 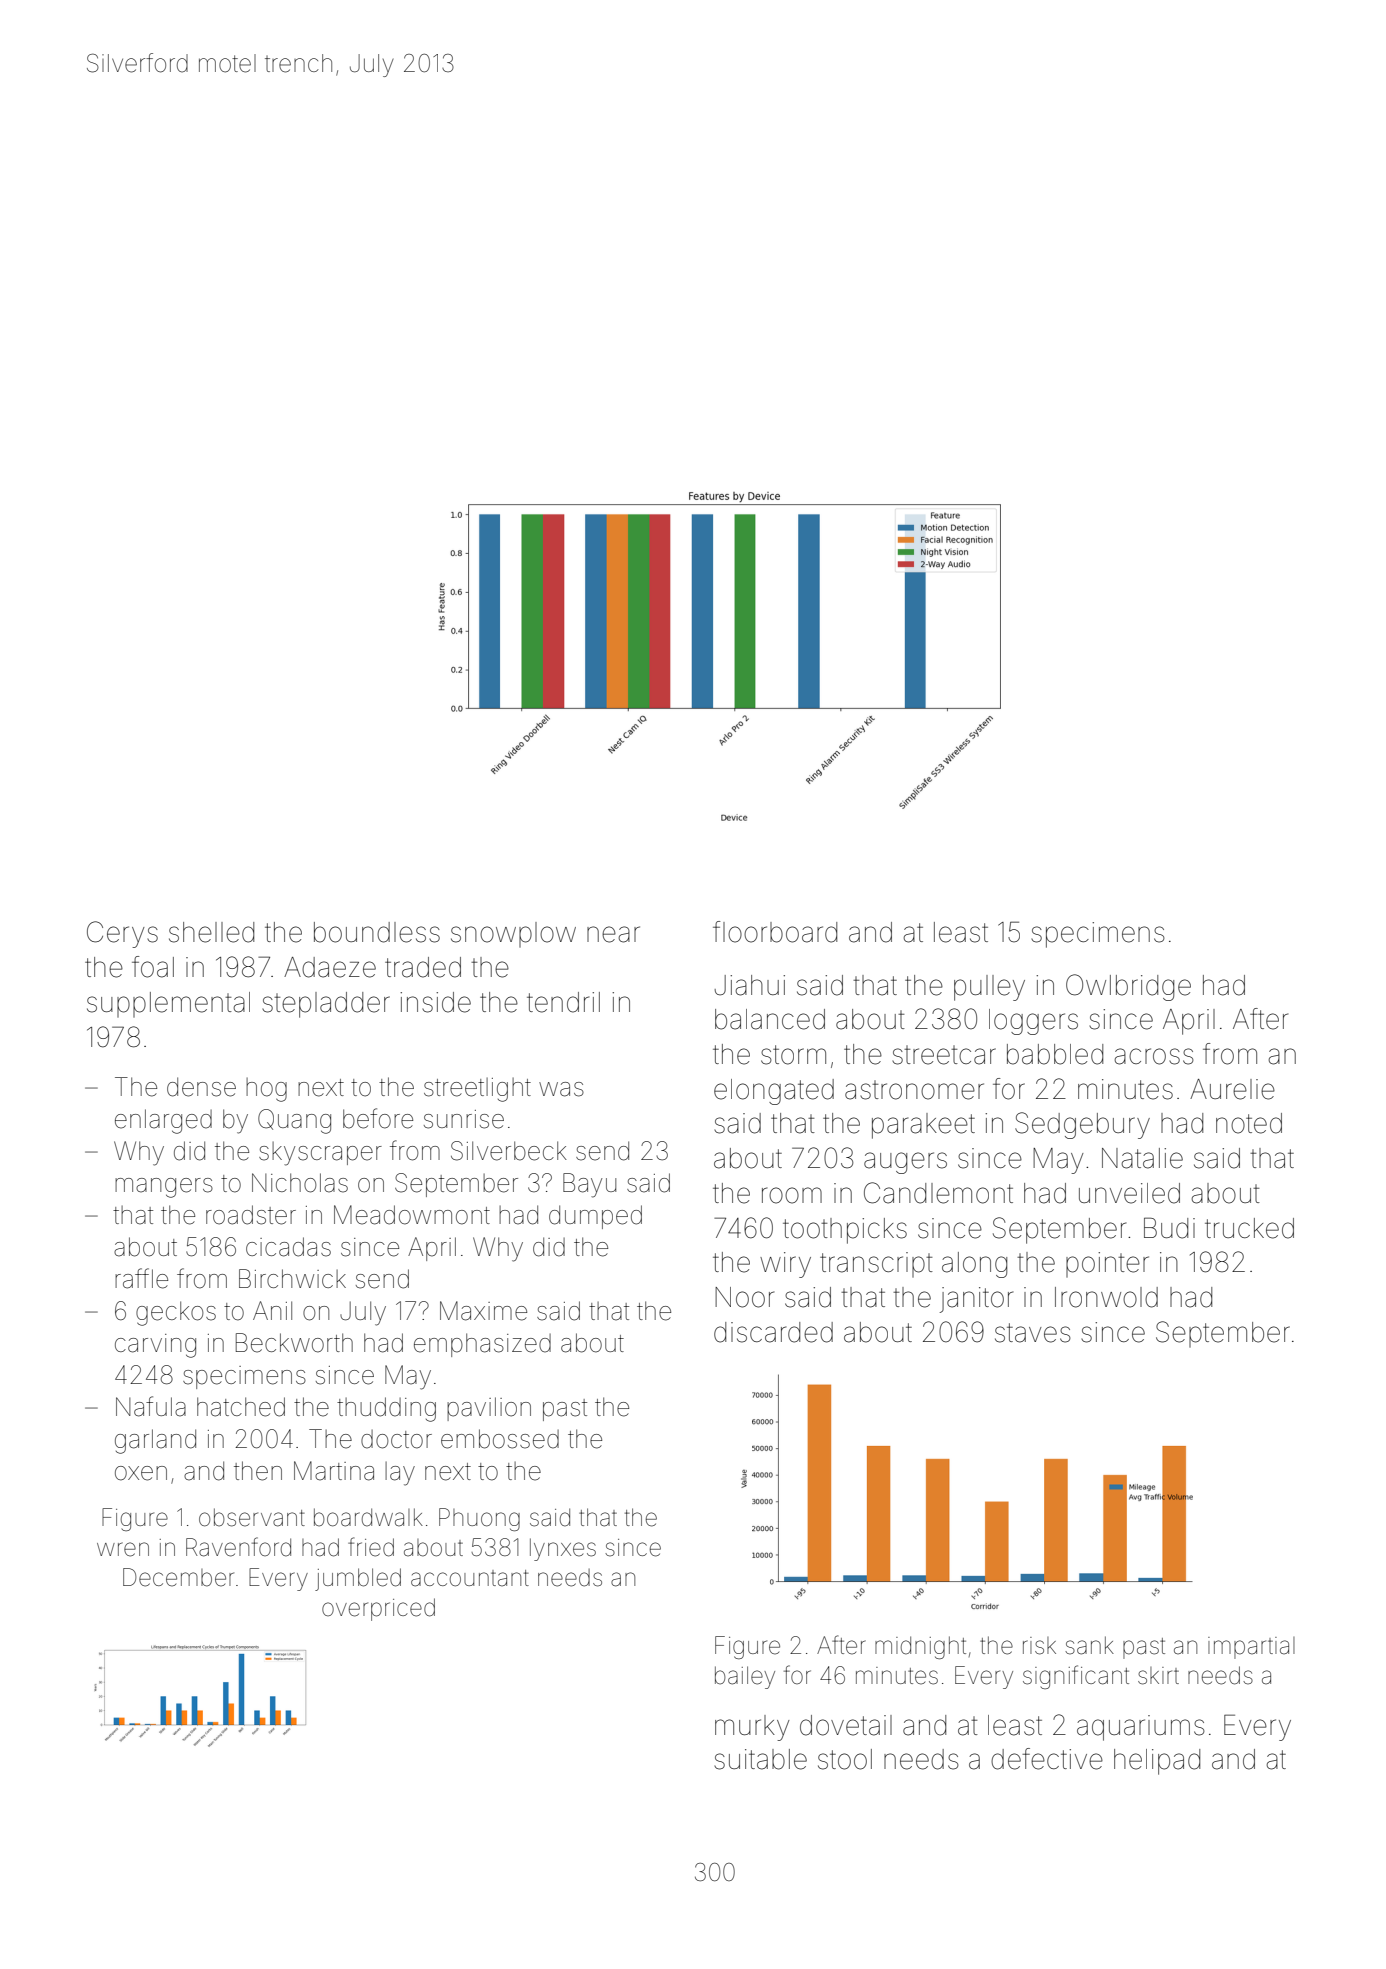 I want to click on helipad, so click(x=1157, y=1762).
